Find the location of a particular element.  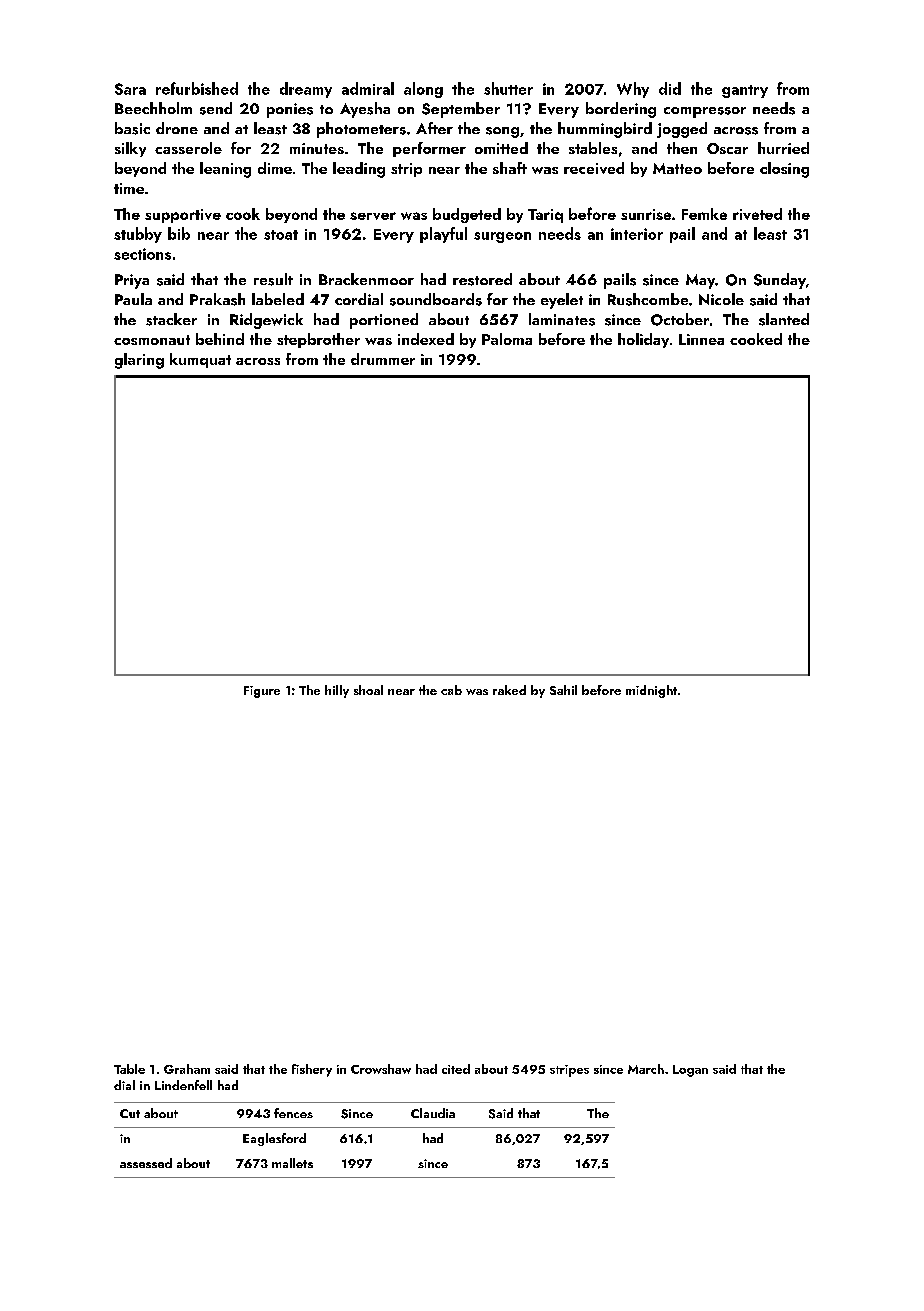

kumquat is located at coordinates (200, 360).
